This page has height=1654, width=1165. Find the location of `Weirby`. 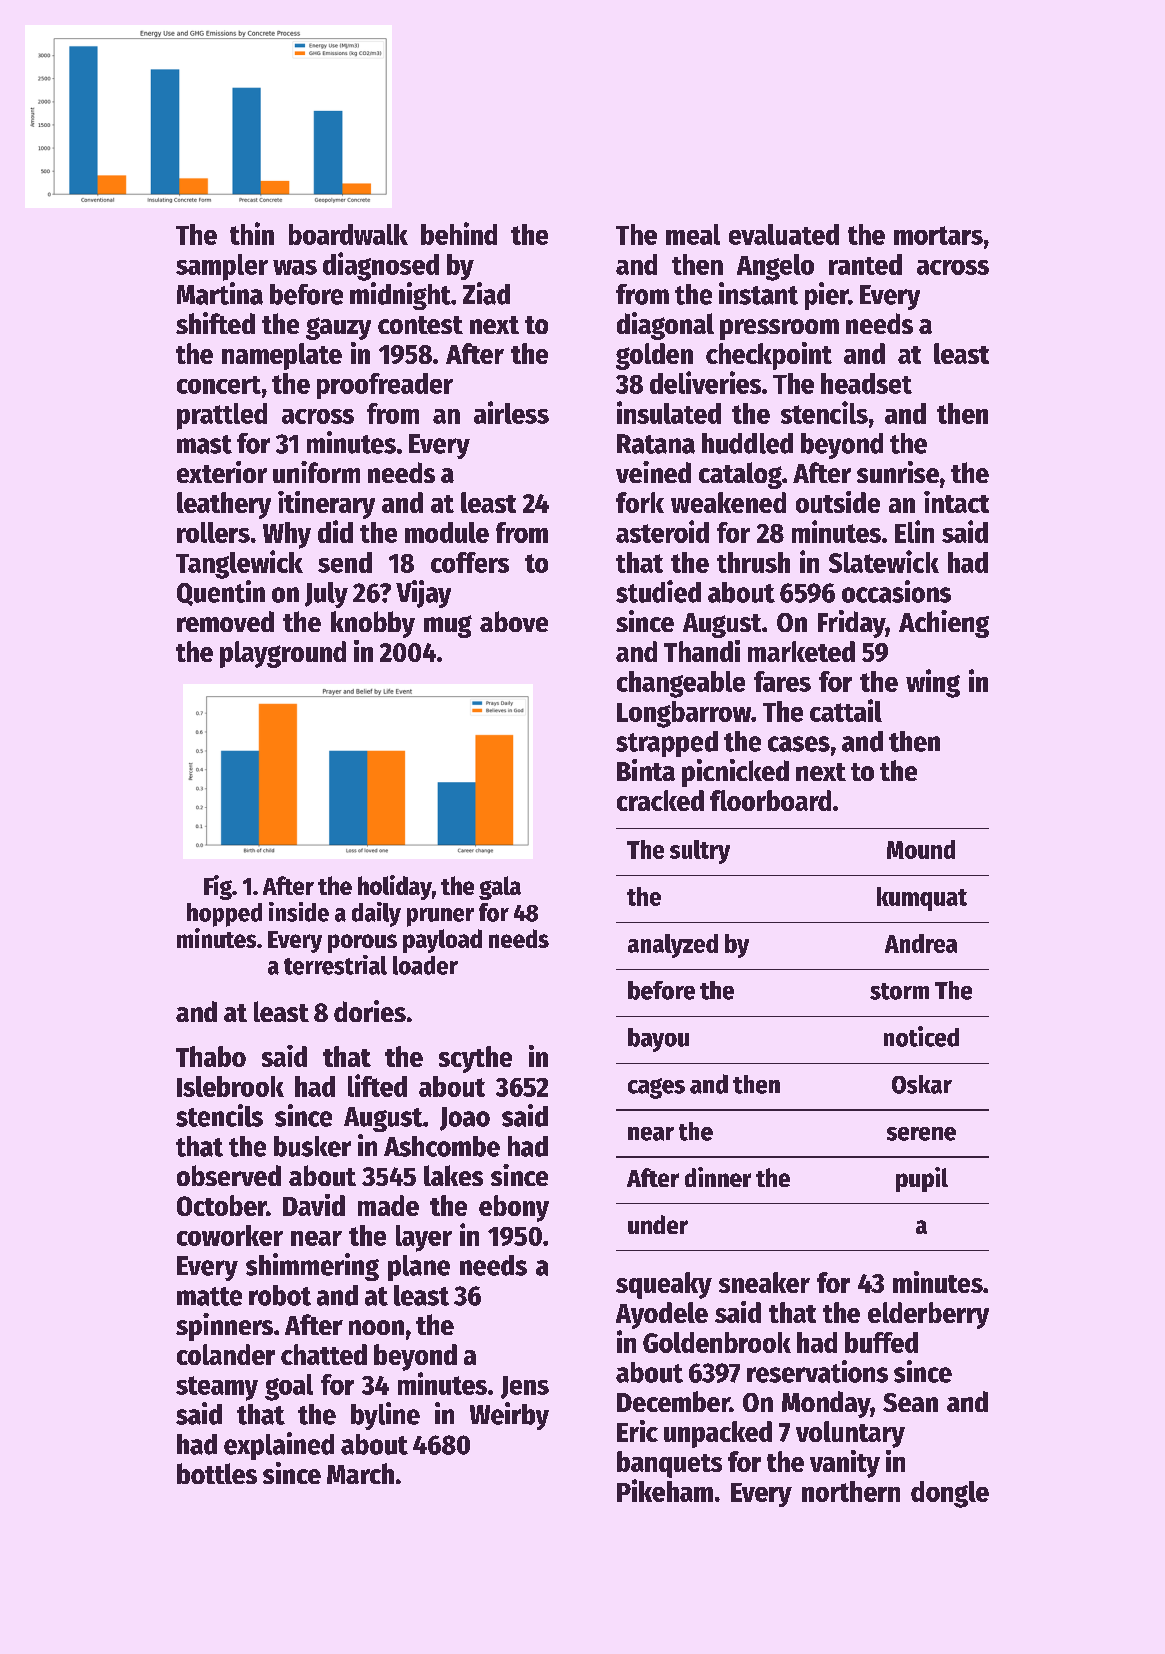

Weirby is located at coordinates (509, 1416).
